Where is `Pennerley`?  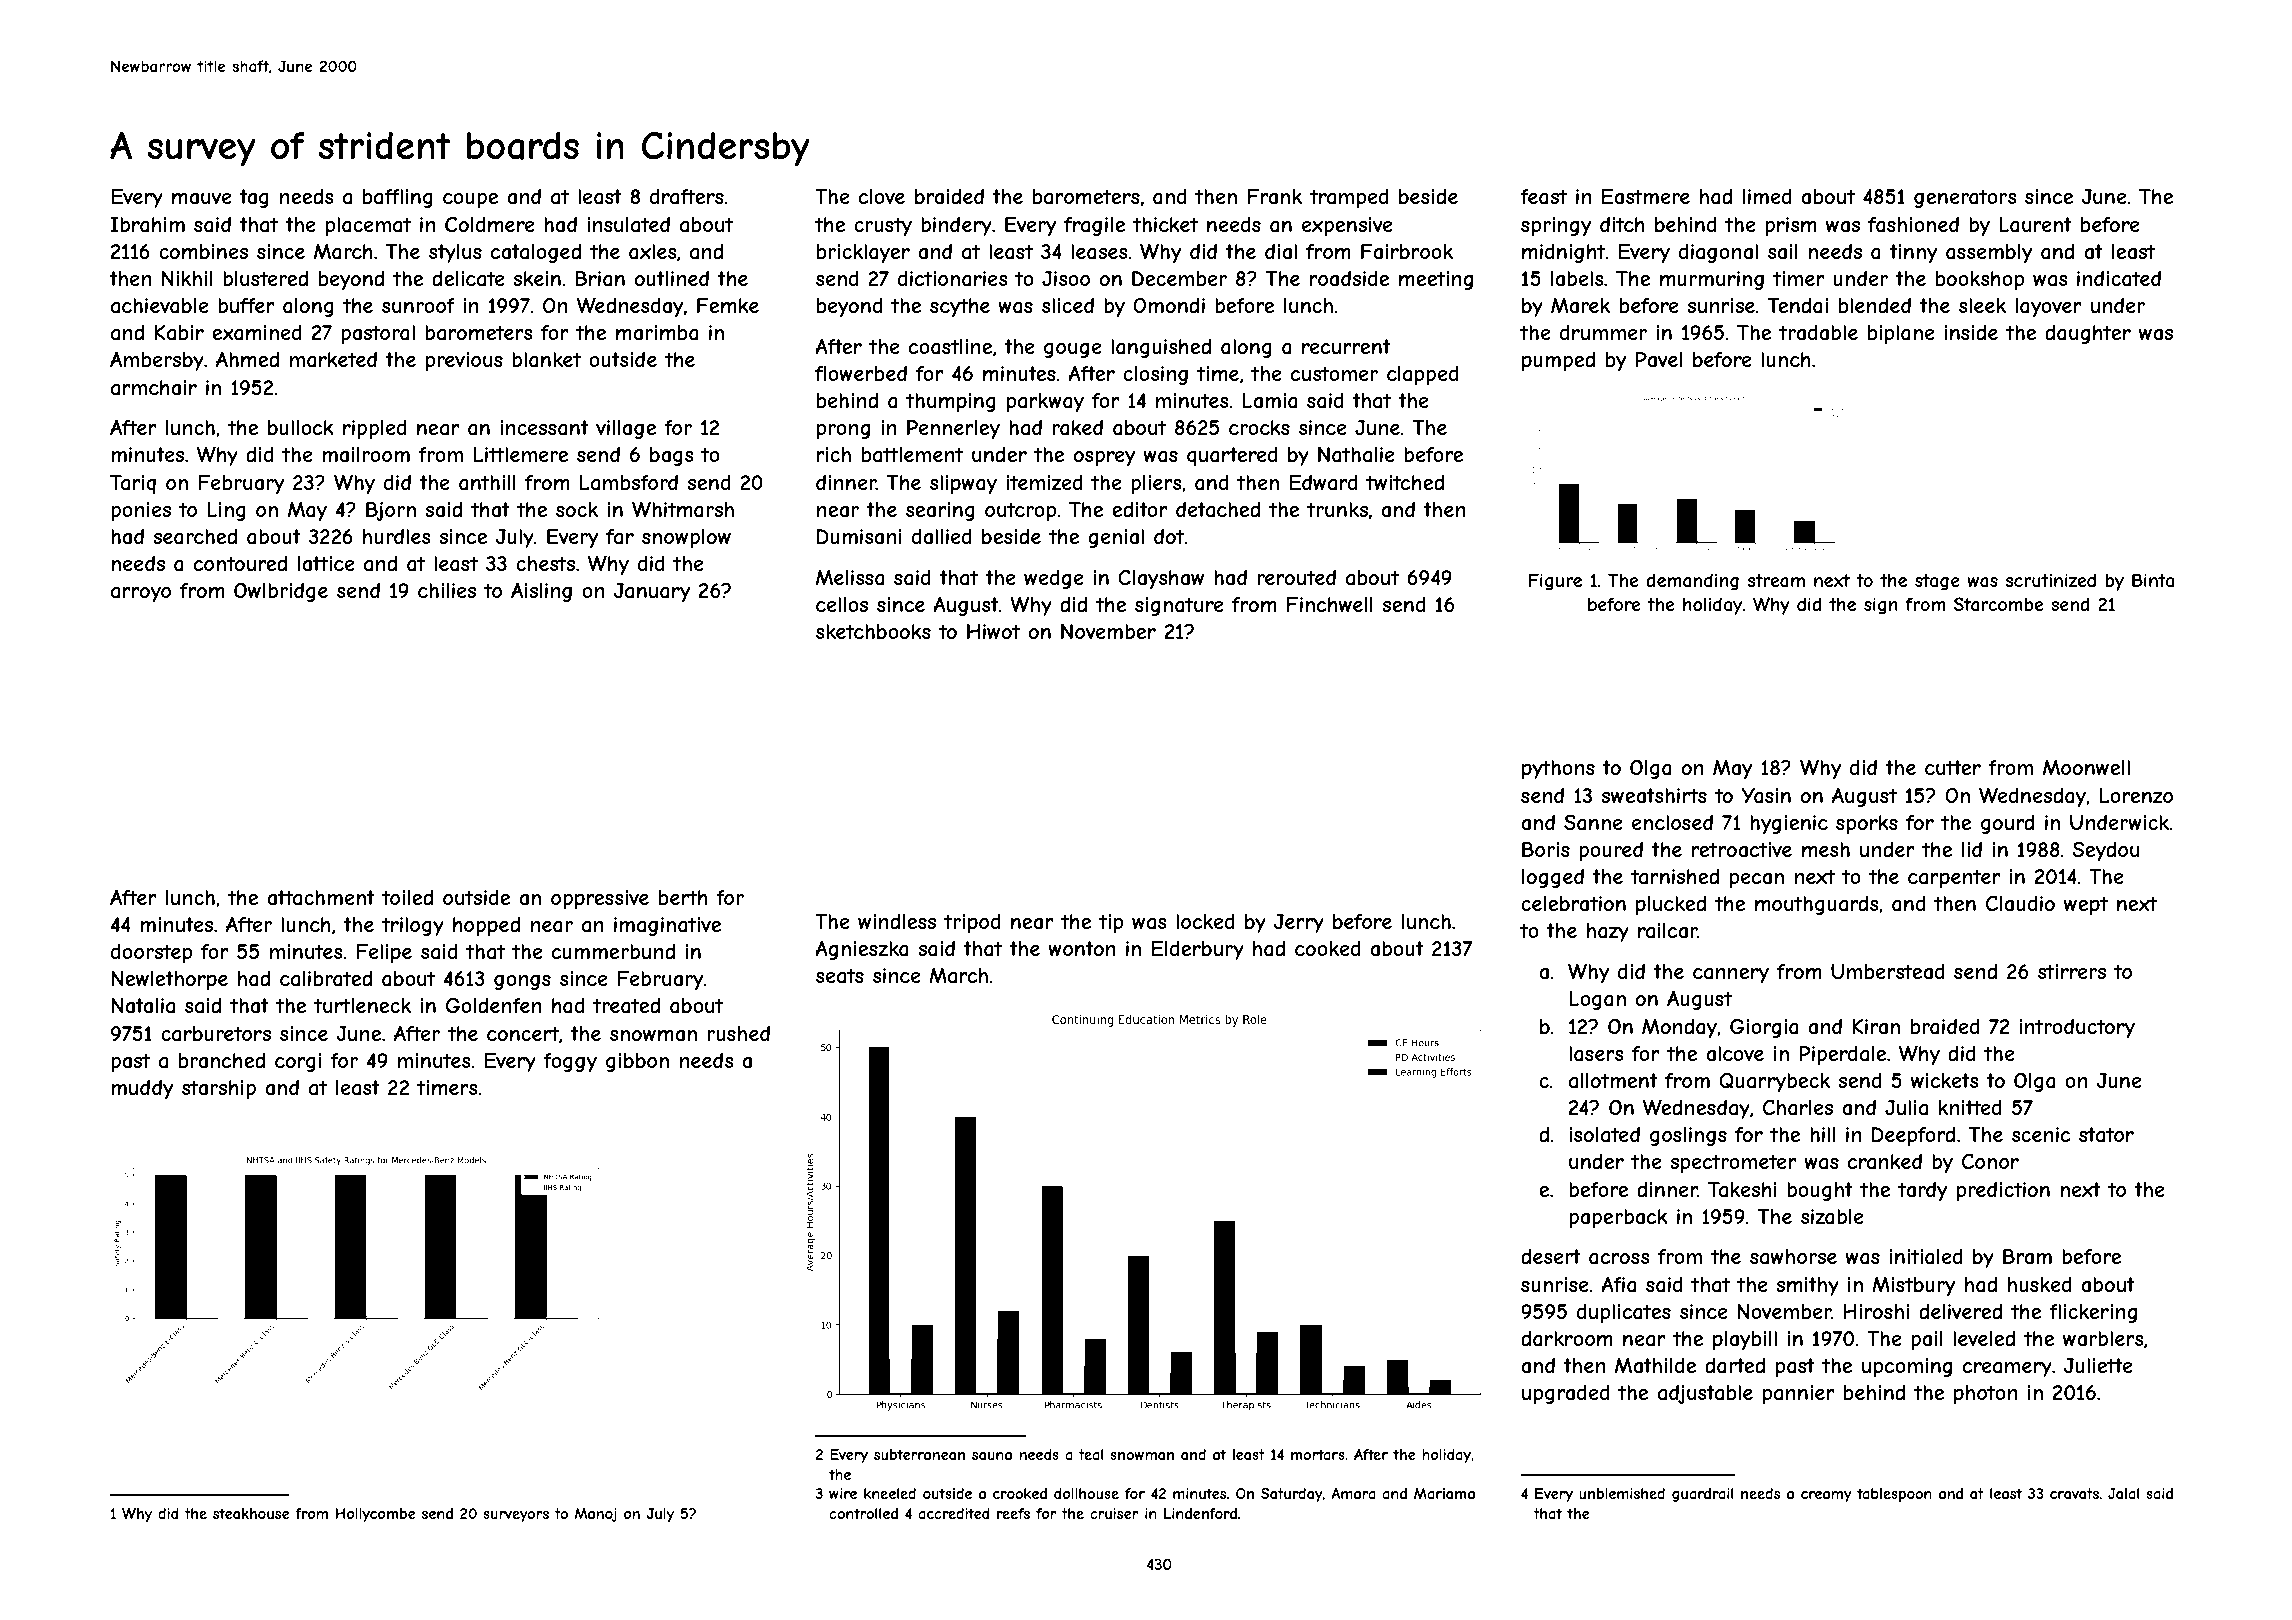
Pennerley is located at coordinates (953, 429).
